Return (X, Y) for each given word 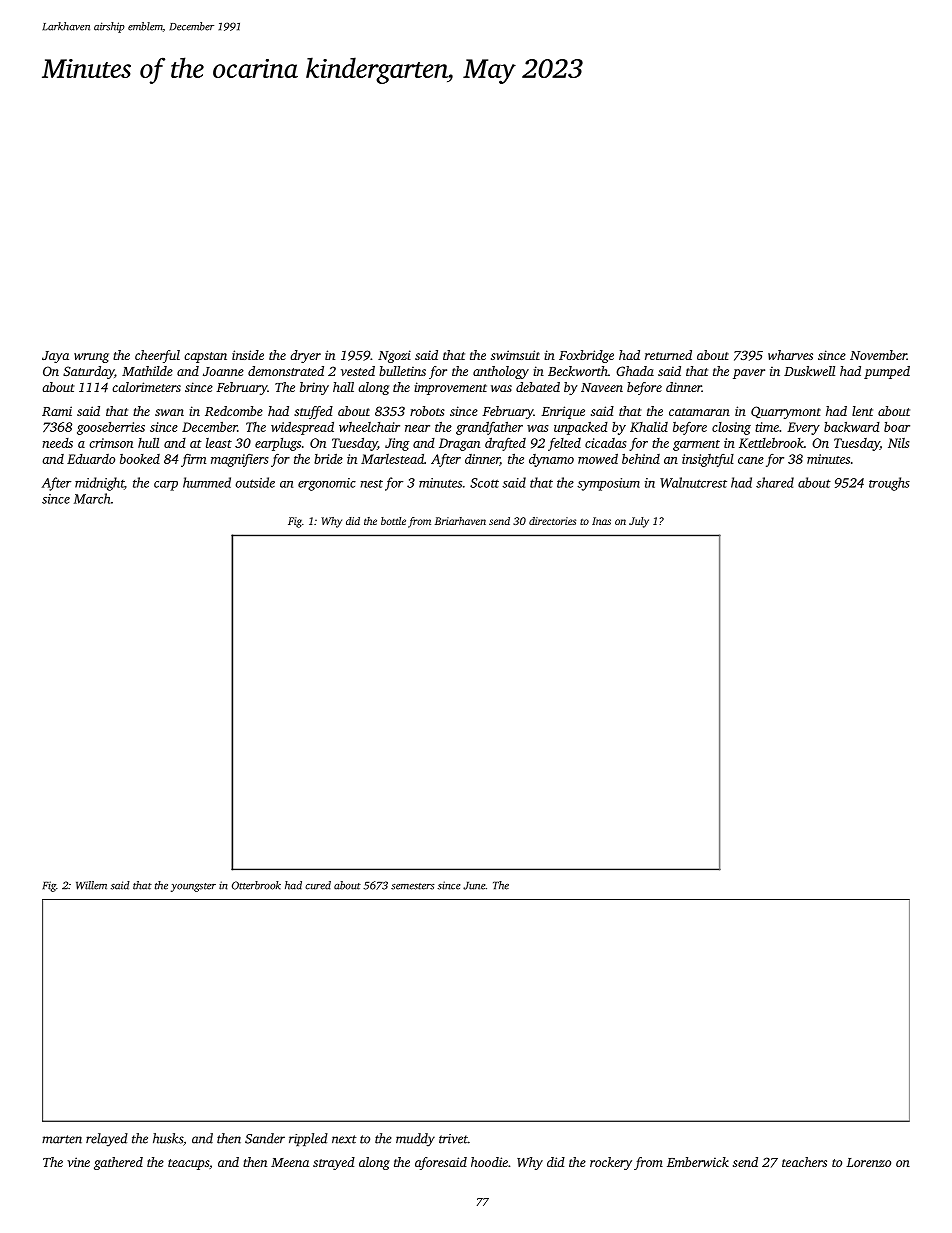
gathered (118, 1163)
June (474, 886)
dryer (305, 356)
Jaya (55, 357)
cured (318, 885)
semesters (413, 886)
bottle (393, 521)
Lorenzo (868, 1162)
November (878, 355)
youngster (193, 887)
